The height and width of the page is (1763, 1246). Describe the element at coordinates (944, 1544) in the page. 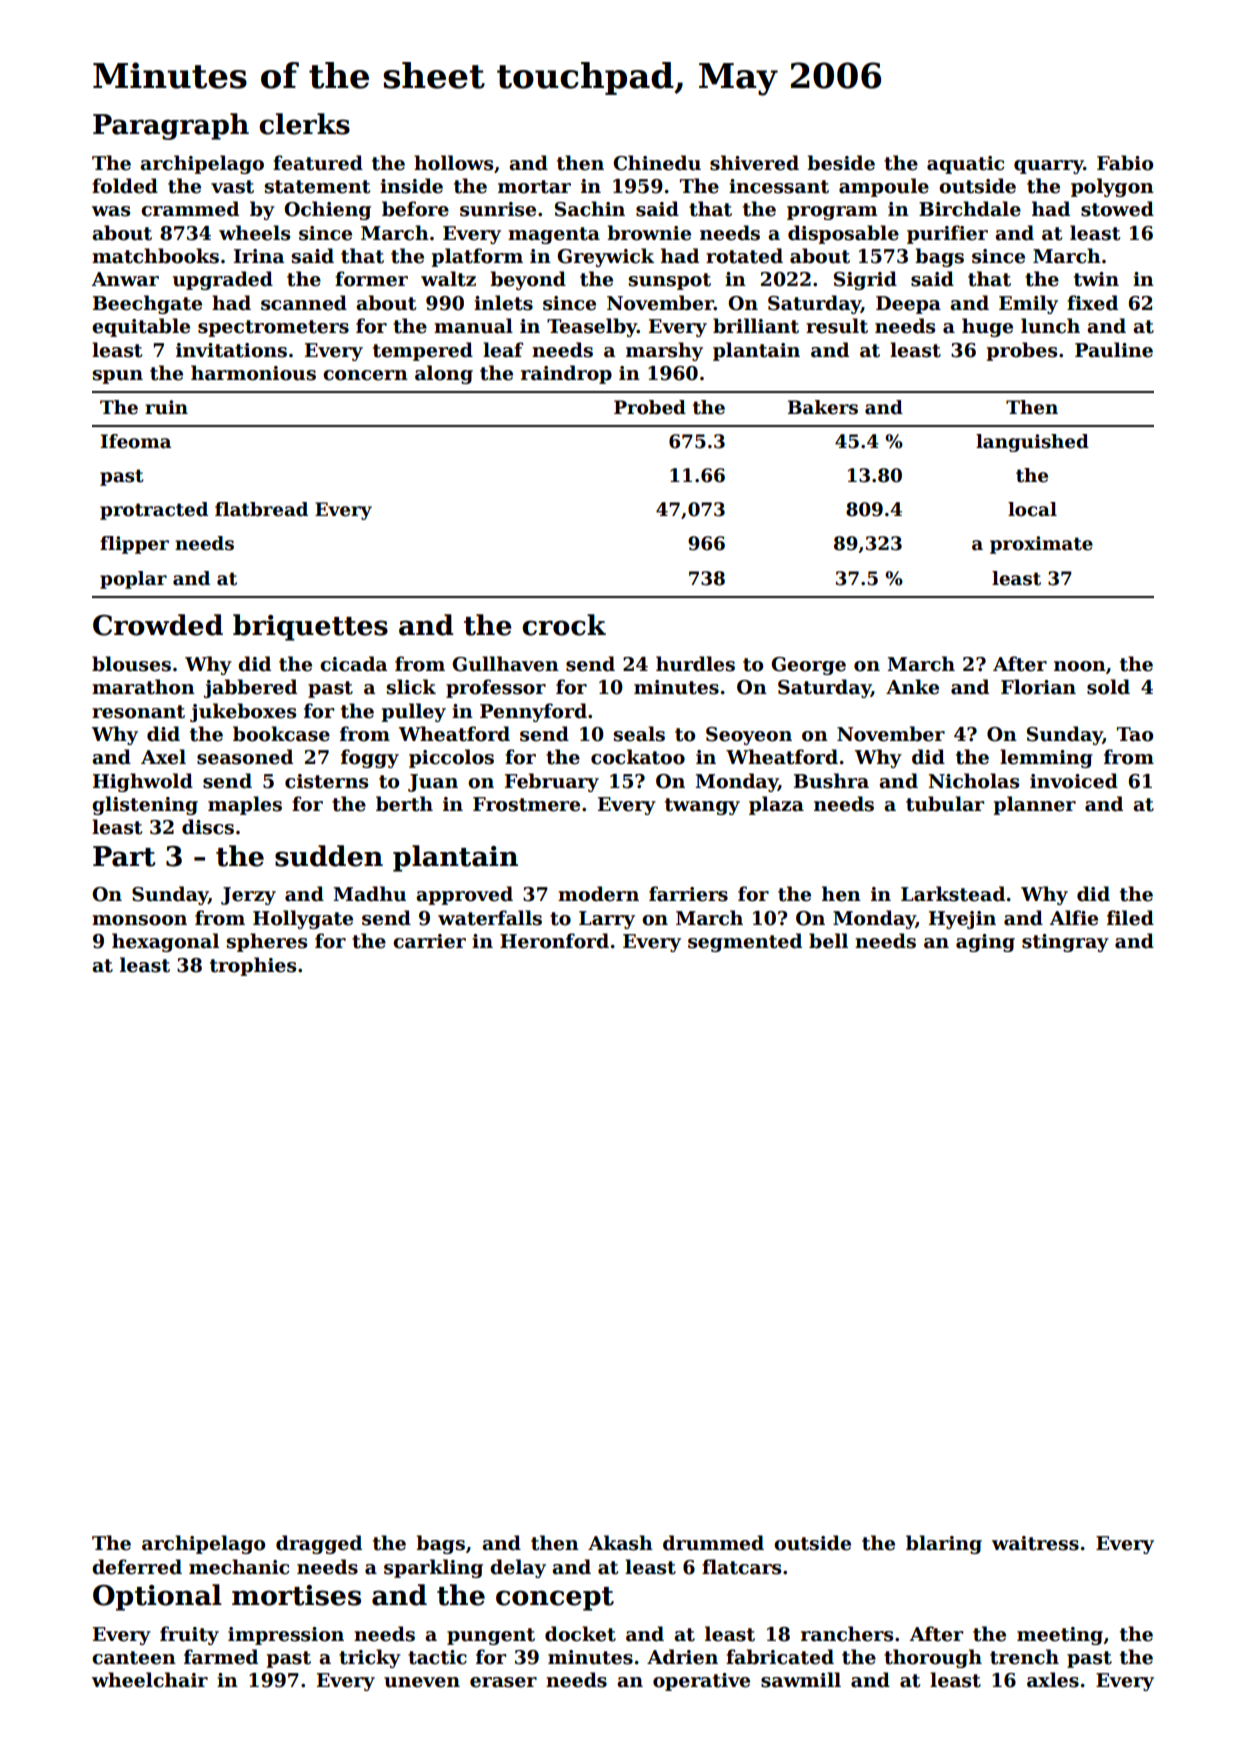

I see `blaring` at that location.
